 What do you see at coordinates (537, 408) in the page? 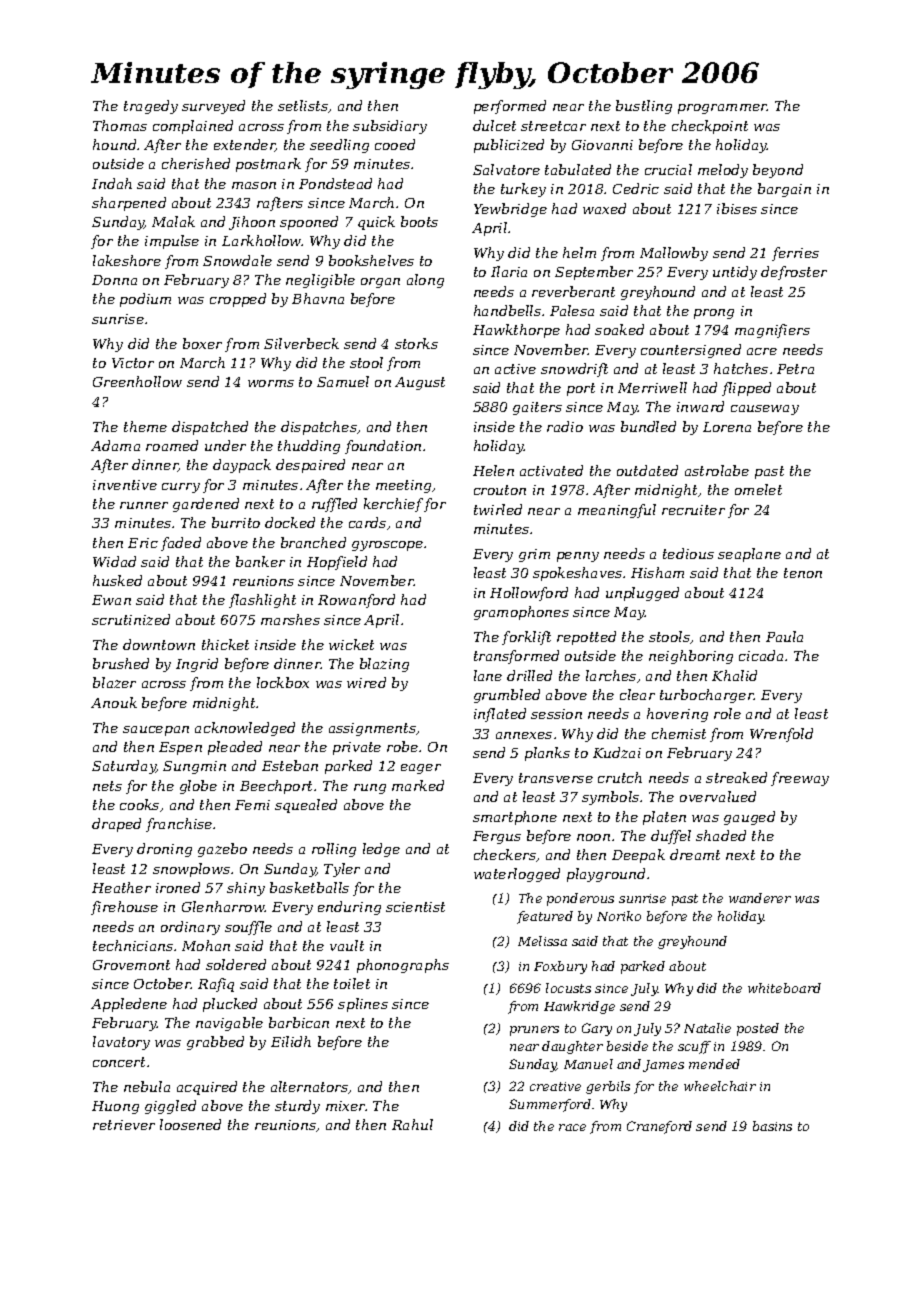
I see `gaiters` at bounding box center [537, 408].
